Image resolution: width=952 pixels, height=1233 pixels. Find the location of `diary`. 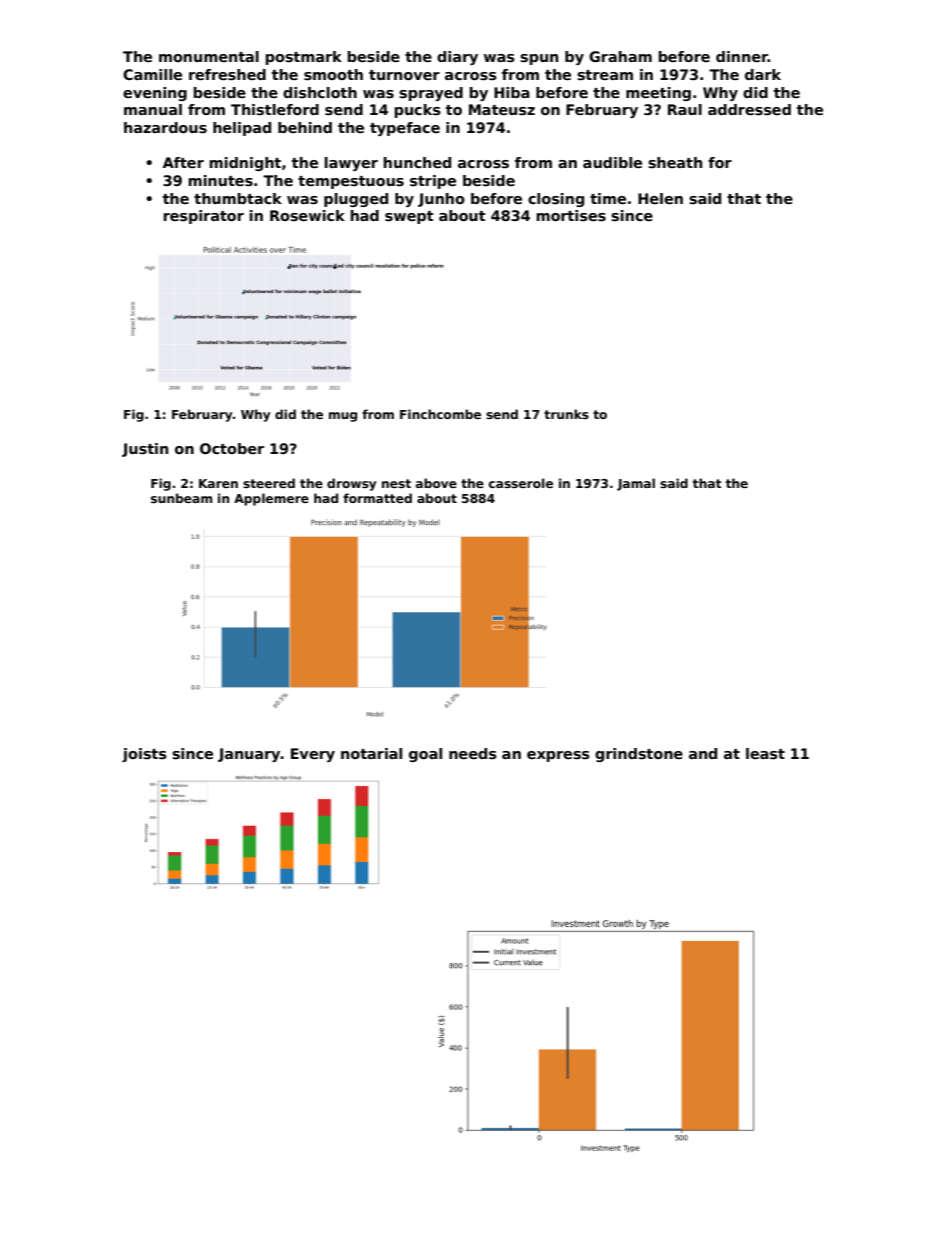

diary is located at coordinates (457, 58).
